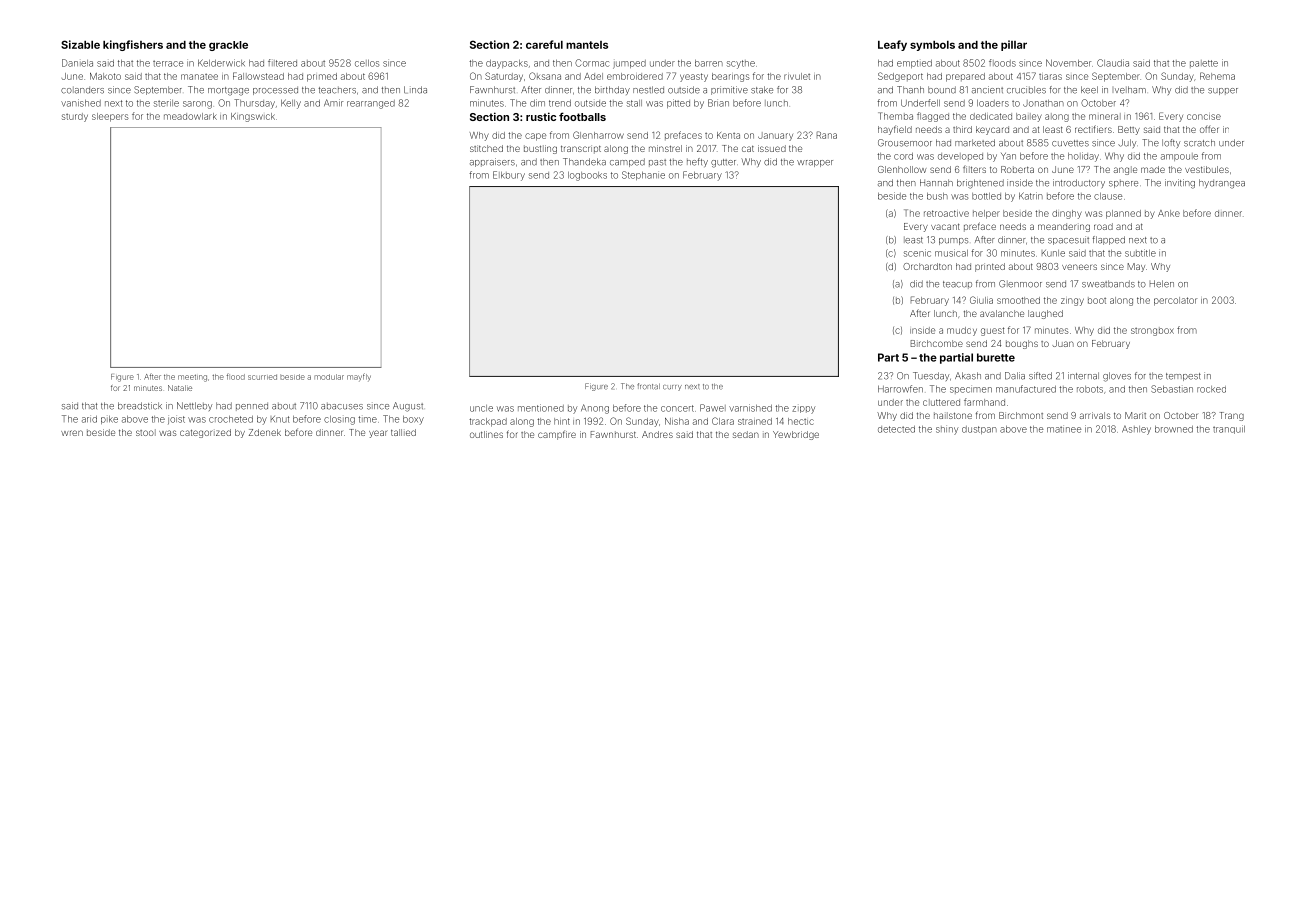 The width and height of the screenshot is (1308, 924). I want to click on supper, so click(1223, 91).
